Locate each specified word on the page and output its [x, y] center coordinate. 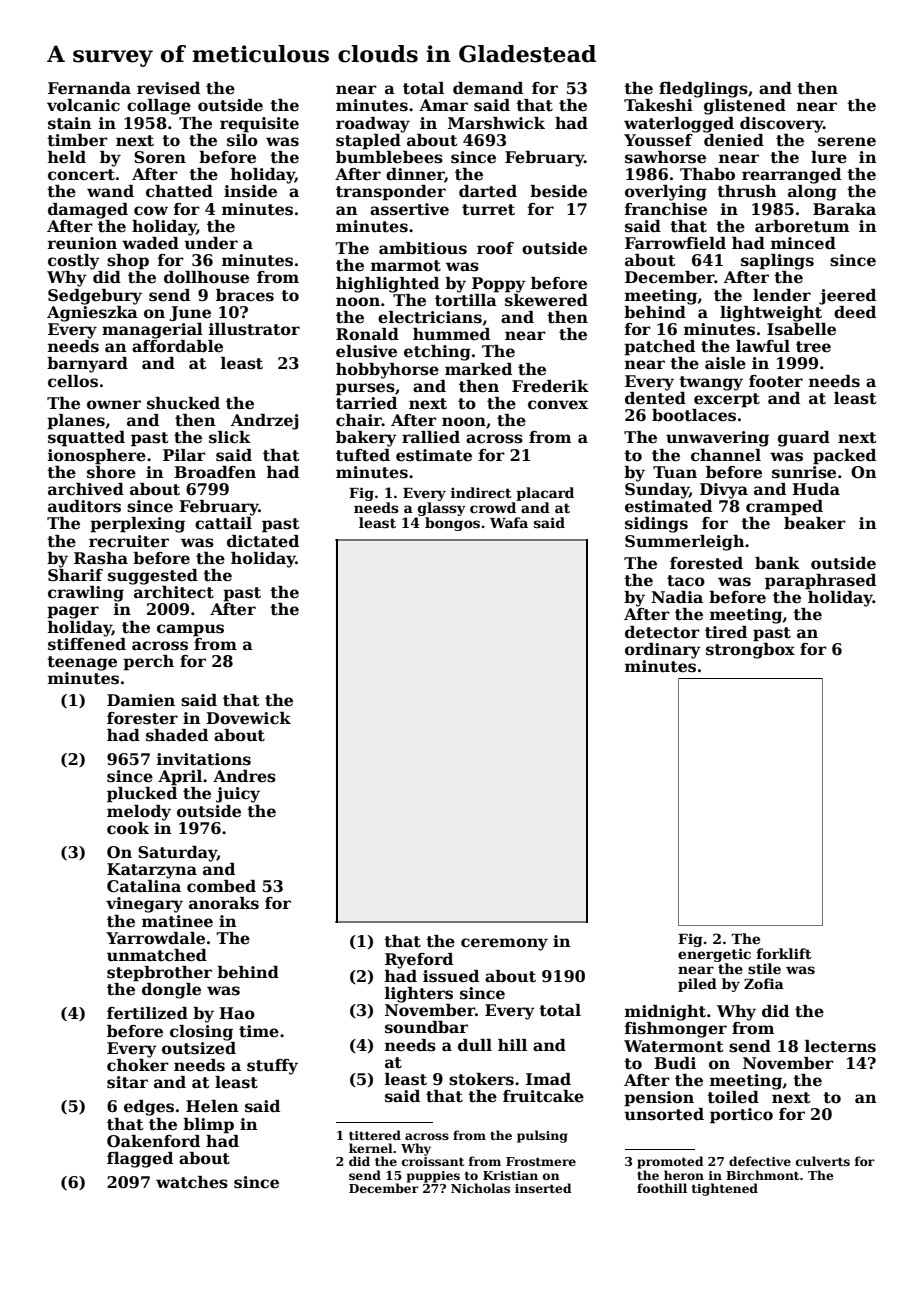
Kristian [510, 1175]
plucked [142, 795]
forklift [784, 953]
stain [70, 123]
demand [488, 88]
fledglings [703, 90]
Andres [244, 776]
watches [192, 1182]
